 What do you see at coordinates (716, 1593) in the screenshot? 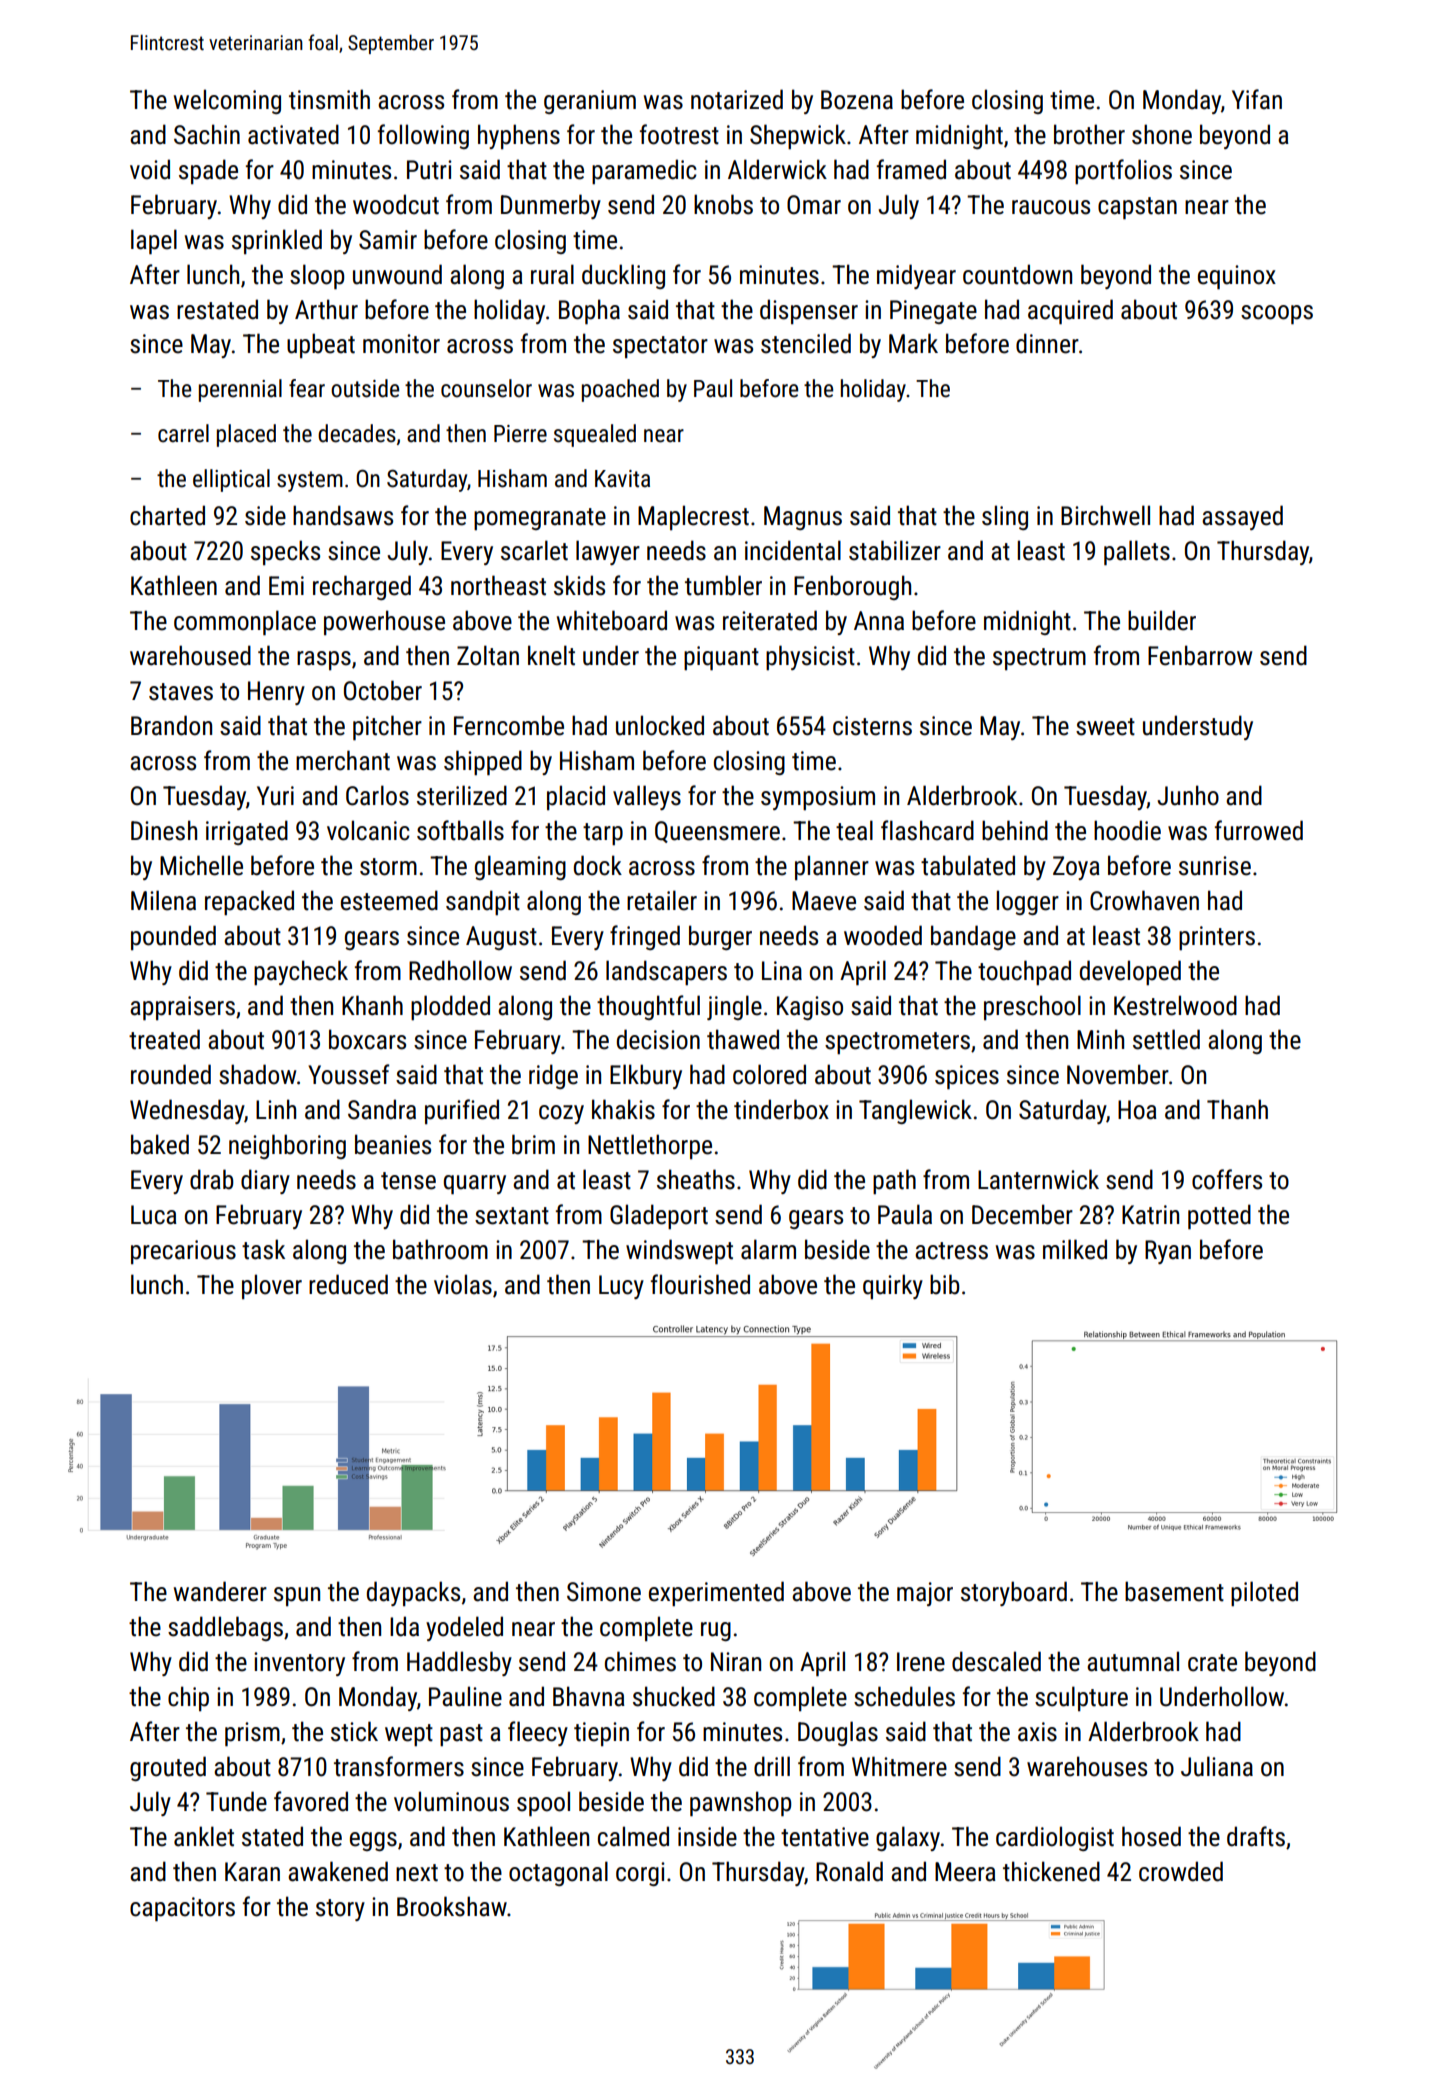
I see `experimented` at bounding box center [716, 1593].
